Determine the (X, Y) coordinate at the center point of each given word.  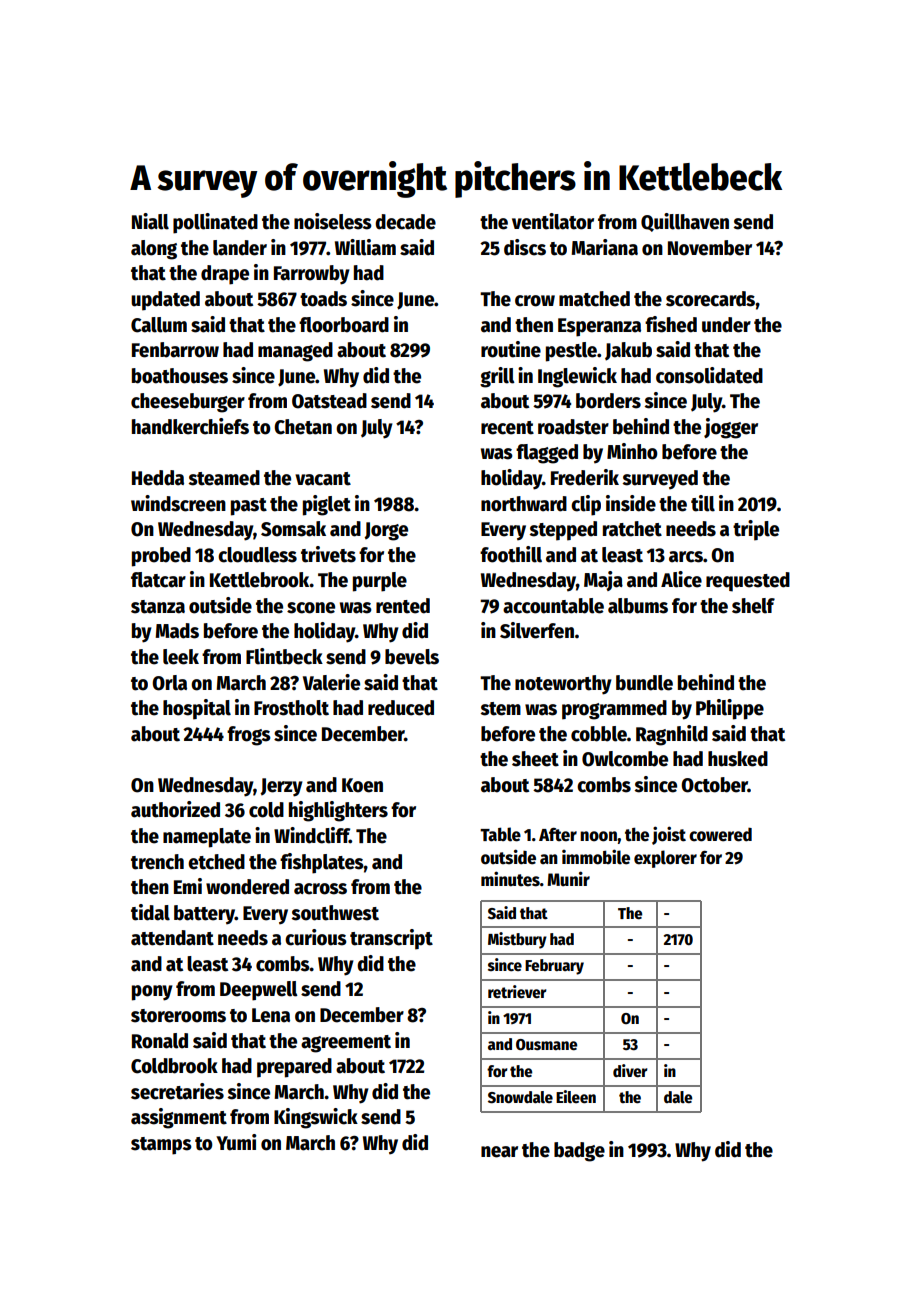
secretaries (177, 1091)
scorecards (711, 299)
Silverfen (537, 630)
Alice (681, 579)
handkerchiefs (190, 426)
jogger (731, 428)
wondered (247, 887)
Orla (169, 683)
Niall (150, 221)
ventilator (553, 221)
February (554, 967)
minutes (510, 879)
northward (524, 504)
